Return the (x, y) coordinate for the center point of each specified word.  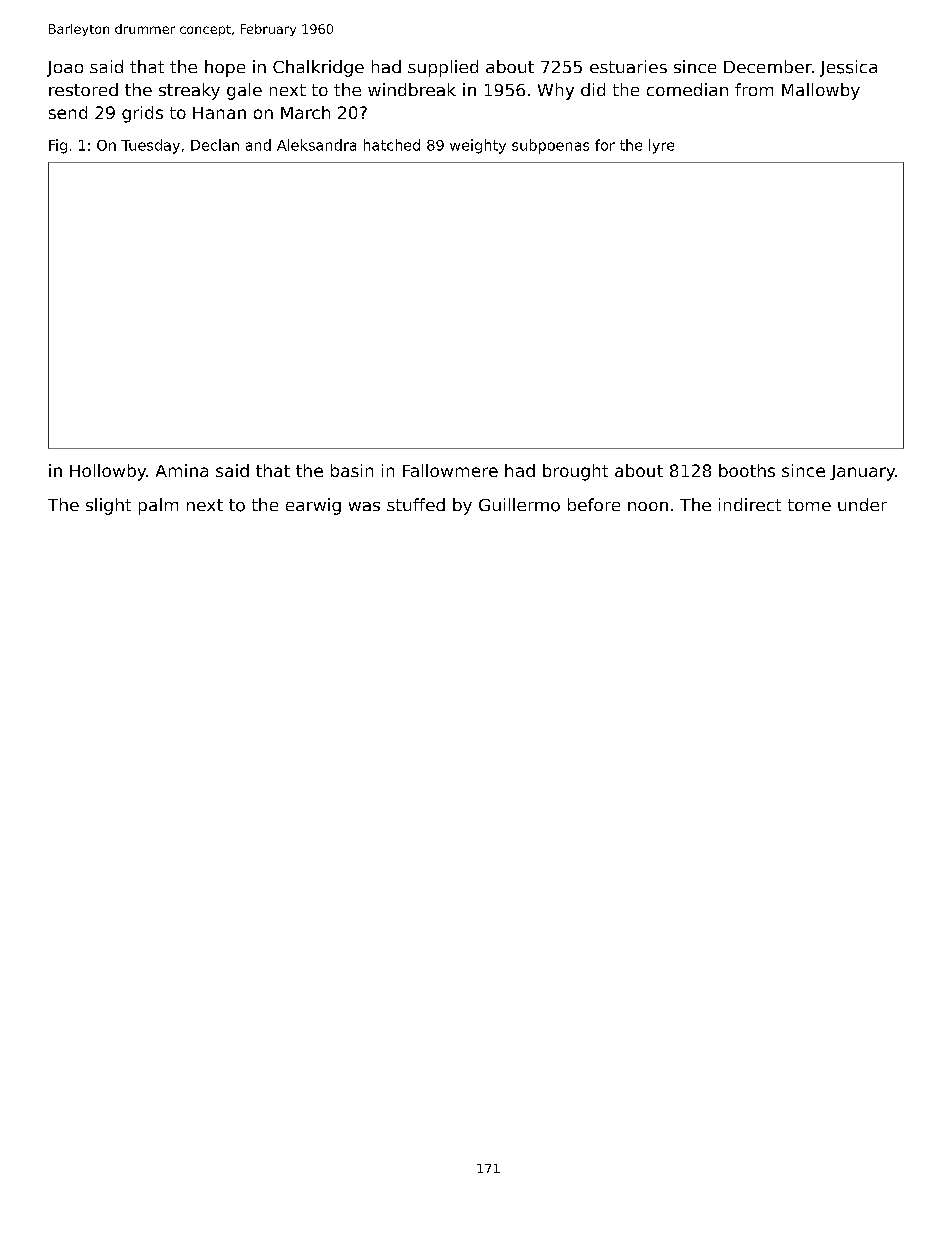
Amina (182, 470)
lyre (661, 146)
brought (575, 472)
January (862, 473)
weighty (478, 146)
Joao (65, 69)
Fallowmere (450, 470)
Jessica (848, 68)
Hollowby (108, 472)
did (593, 89)
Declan (215, 145)
